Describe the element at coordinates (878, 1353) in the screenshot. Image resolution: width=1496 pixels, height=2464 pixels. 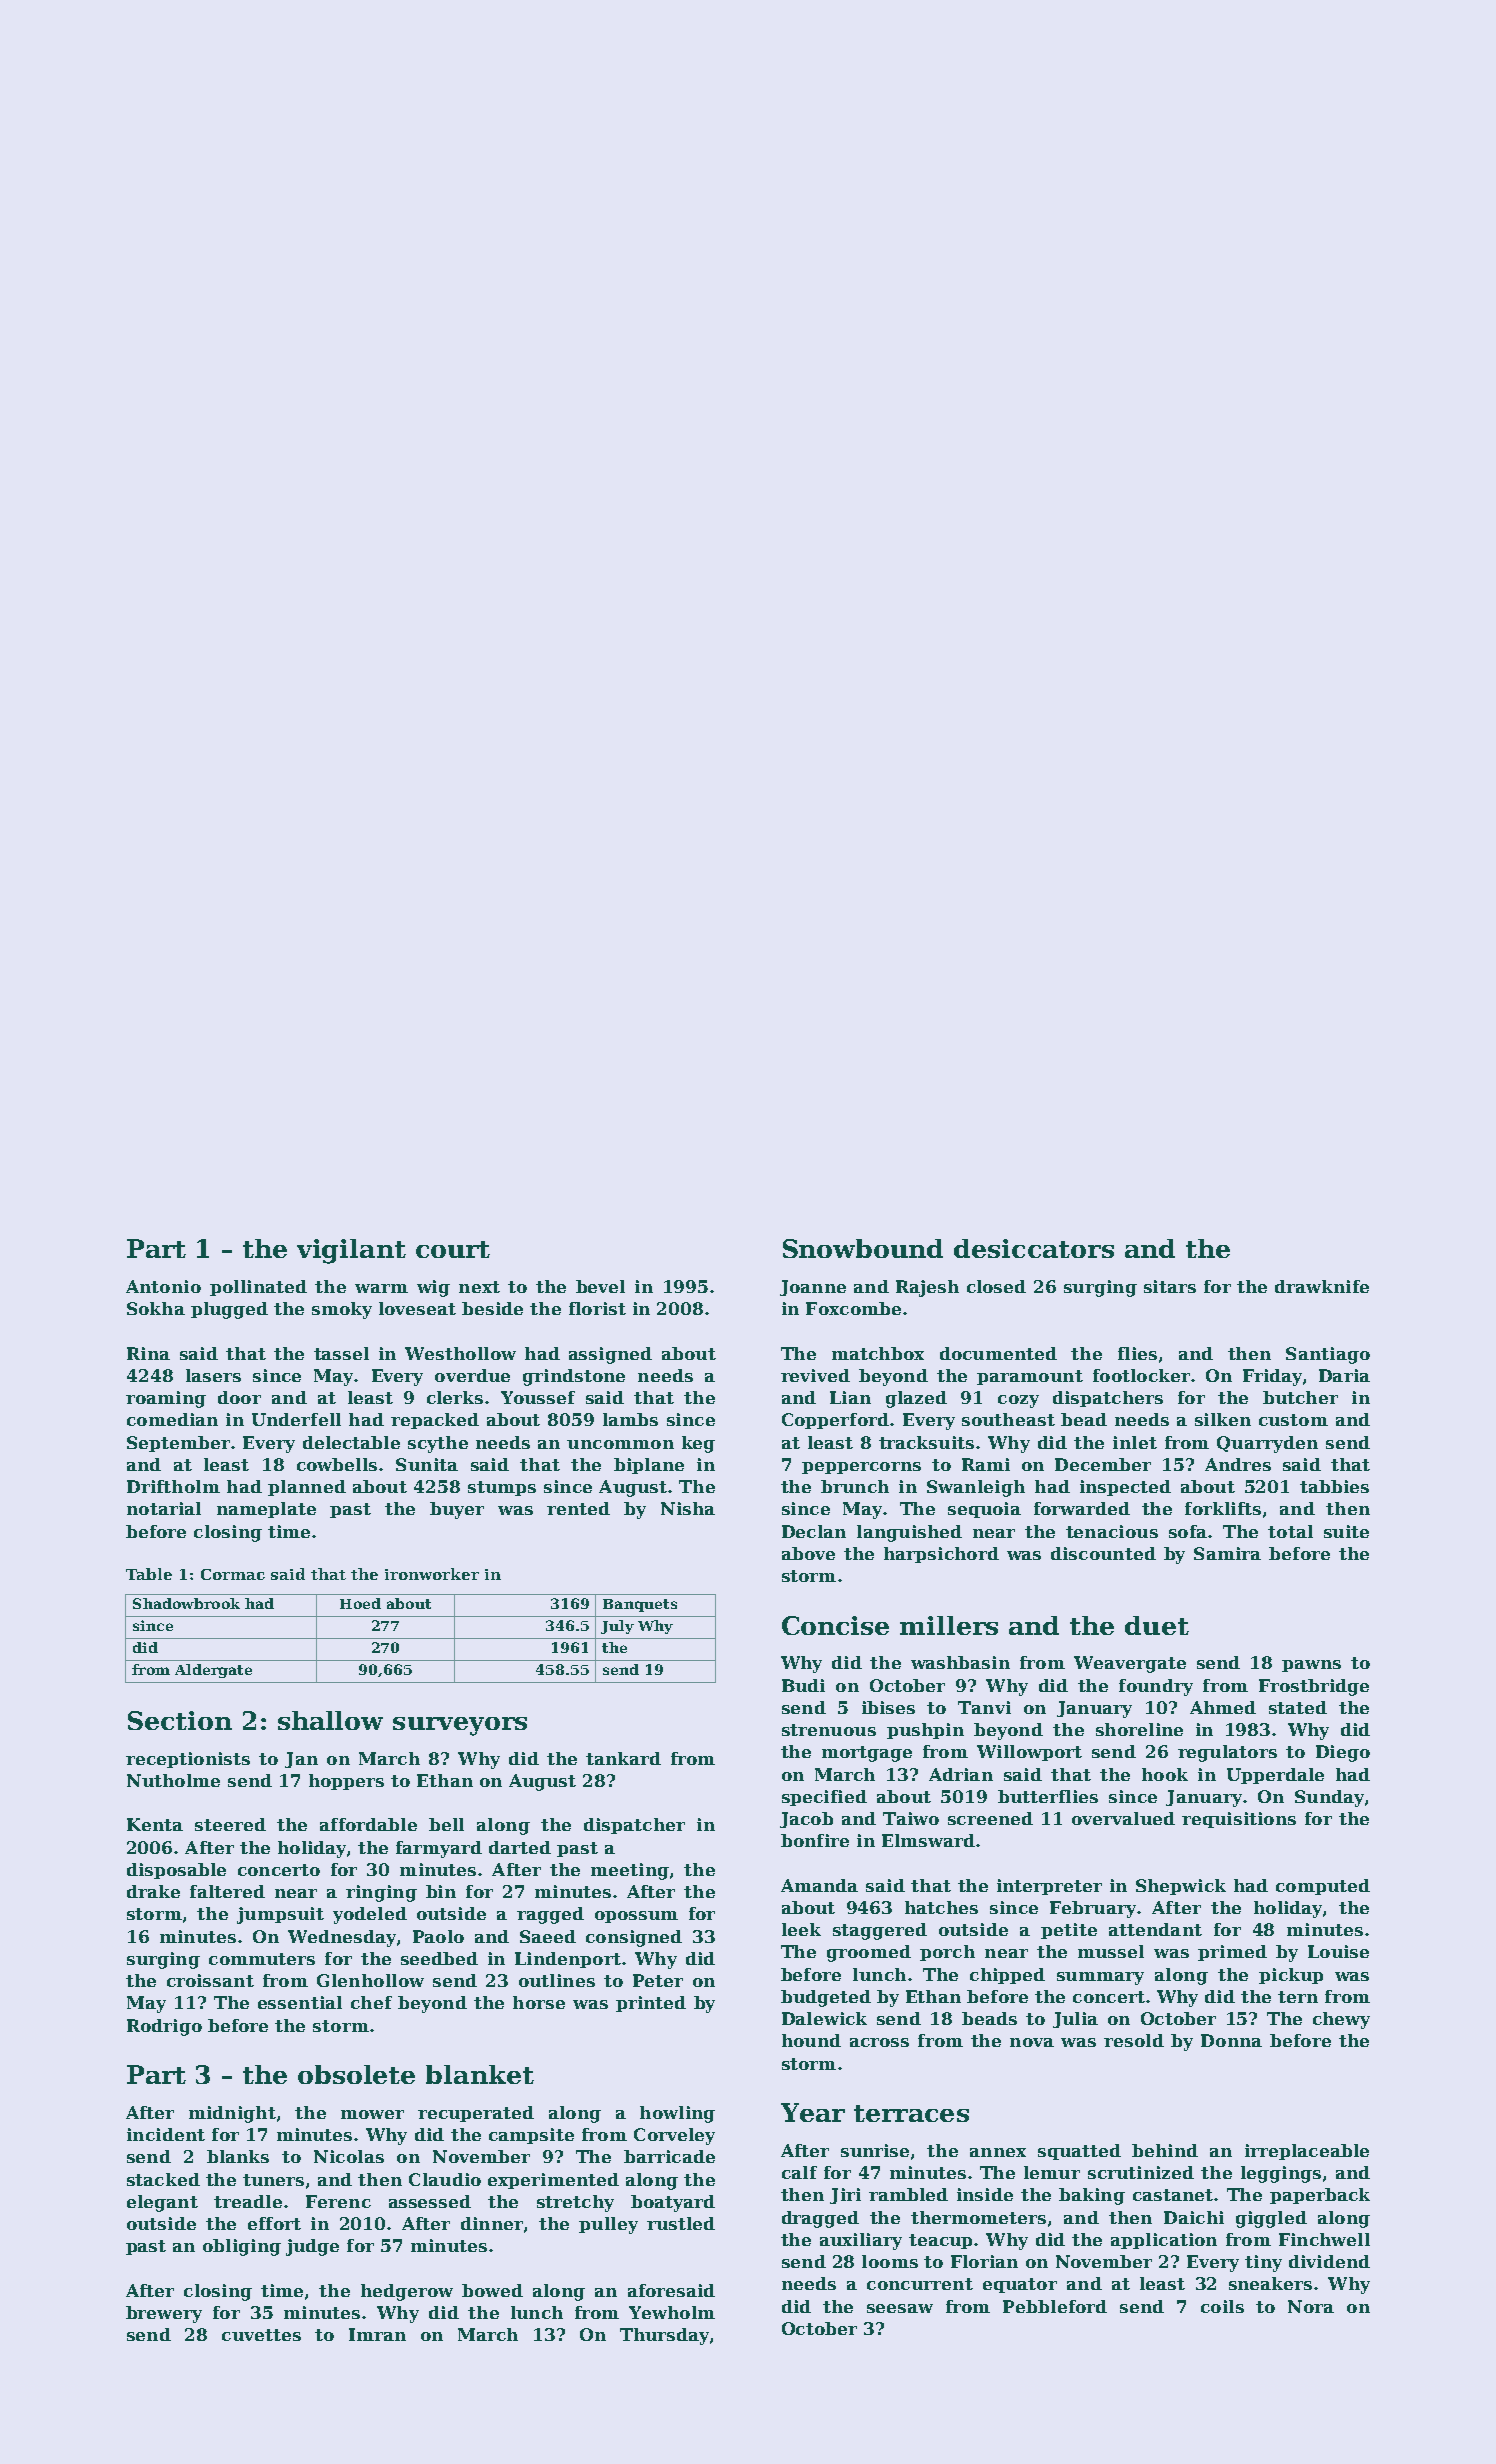
I see `matchbox` at that location.
